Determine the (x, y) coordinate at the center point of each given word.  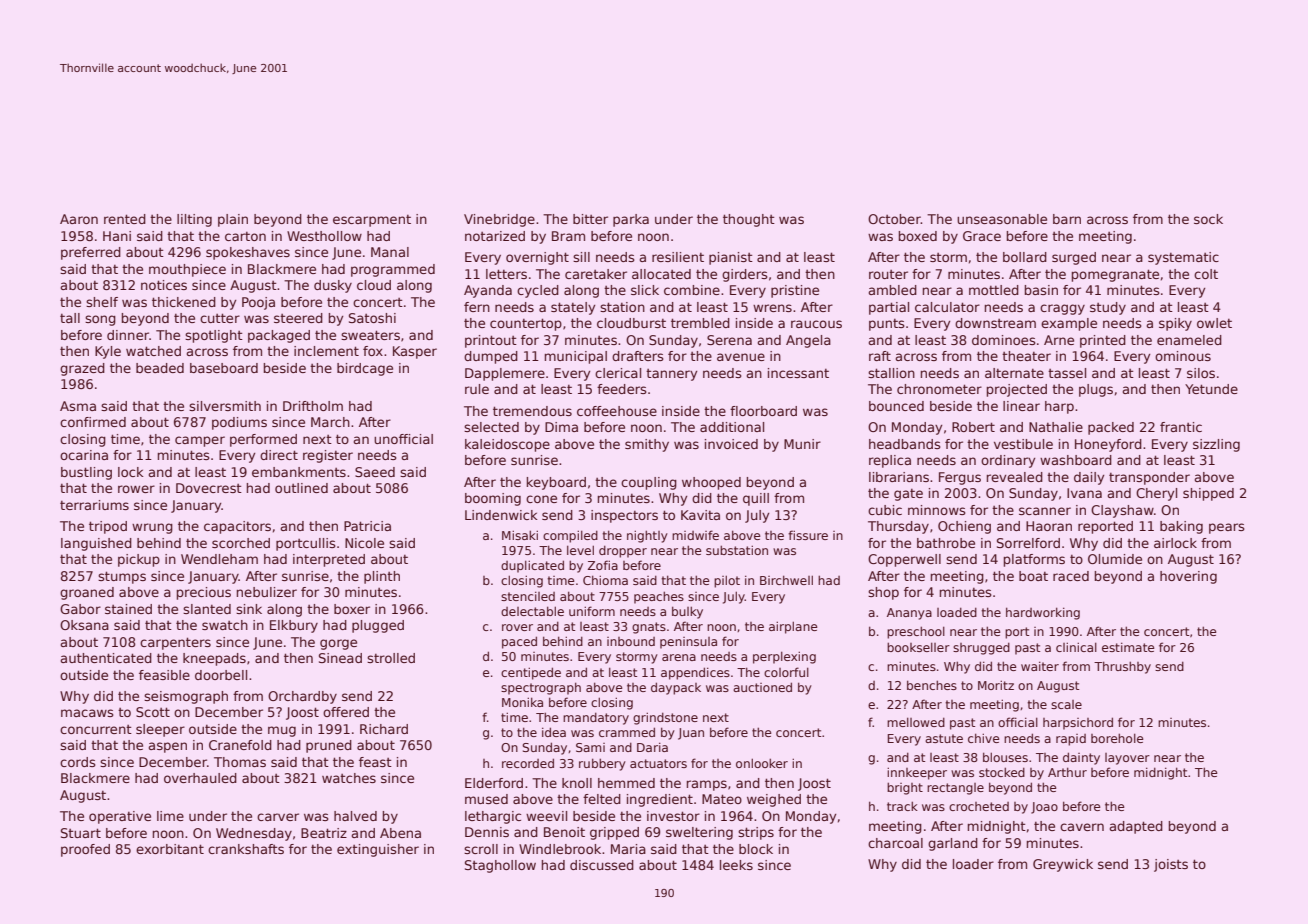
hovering (1188, 577)
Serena (729, 340)
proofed (85, 850)
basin (1041, 290)
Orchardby (302, 697)
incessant (798, 373)
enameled (1189, 340)
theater (1026, 356)
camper (200, 441)
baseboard (224, 368)
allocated (661, 274)
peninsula (688, 643)
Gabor (80, 609)
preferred (91, 253)
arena (679, 657)
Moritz (996, 685)
